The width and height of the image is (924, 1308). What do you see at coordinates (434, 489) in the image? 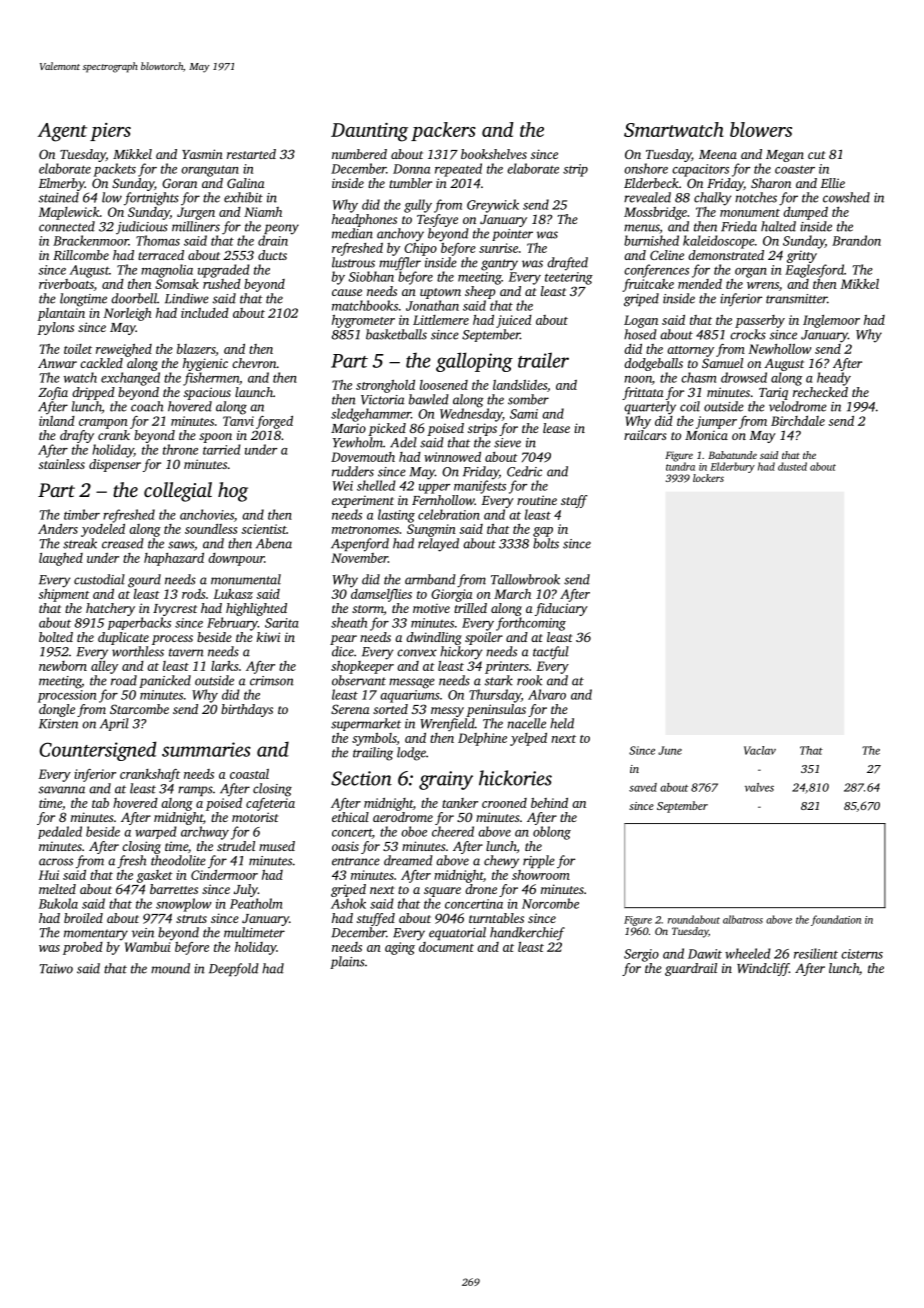
I see `upper` at bounding box center [434, 489].
